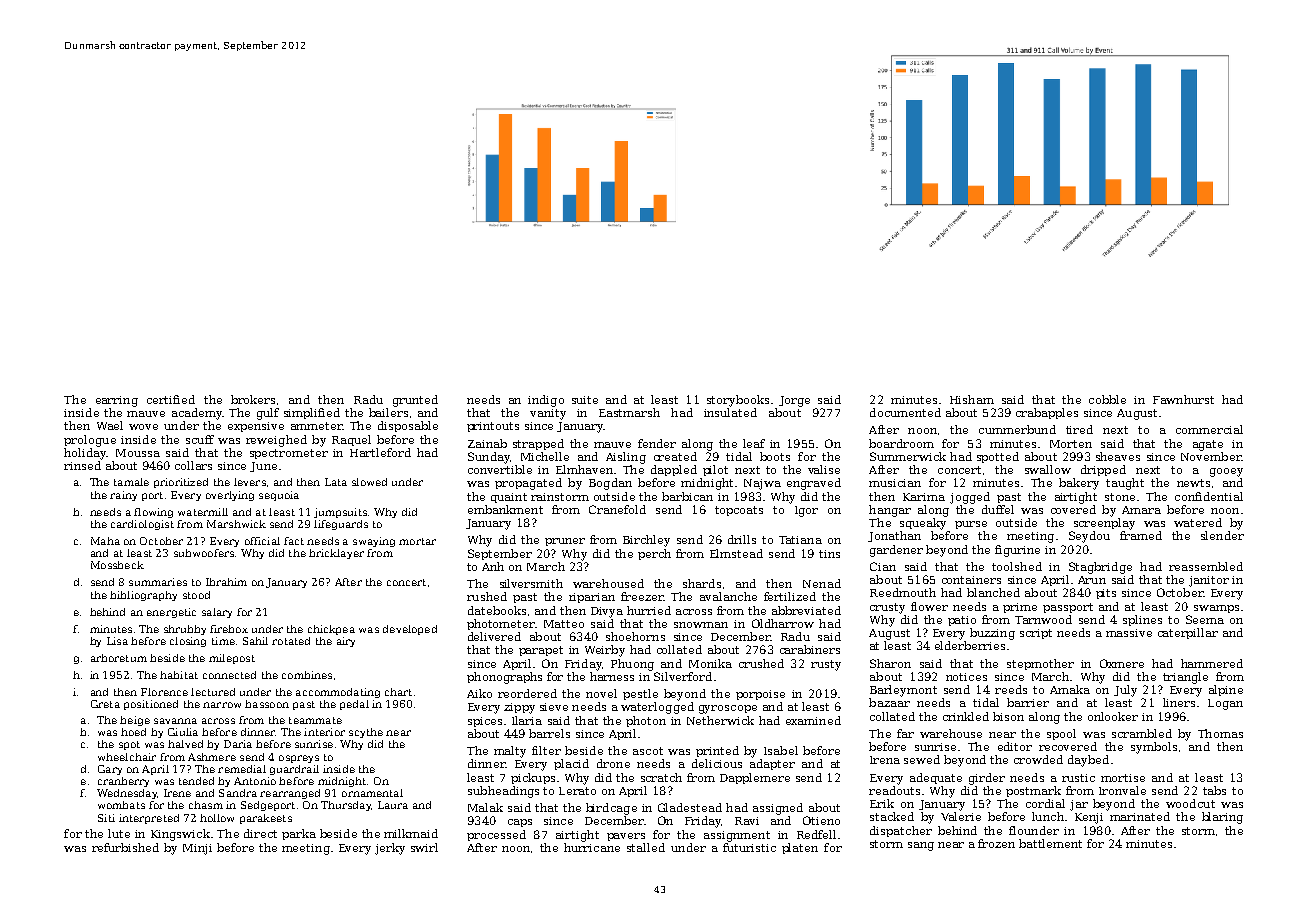 This page has height=924, width=1308. I want to click on Minji, so click(197, 849).
